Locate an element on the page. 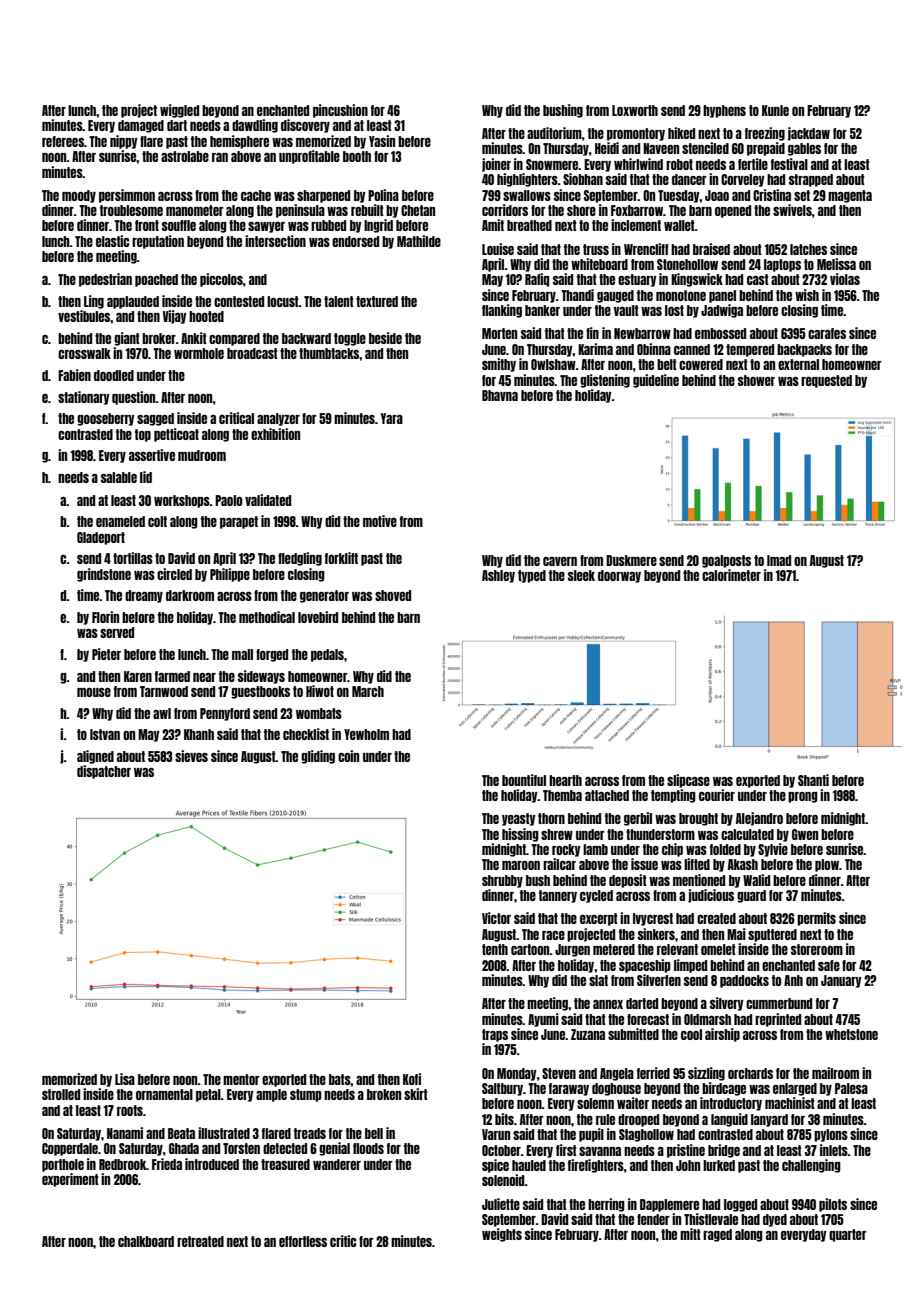  carafes is located at coordinates (827, 333).
